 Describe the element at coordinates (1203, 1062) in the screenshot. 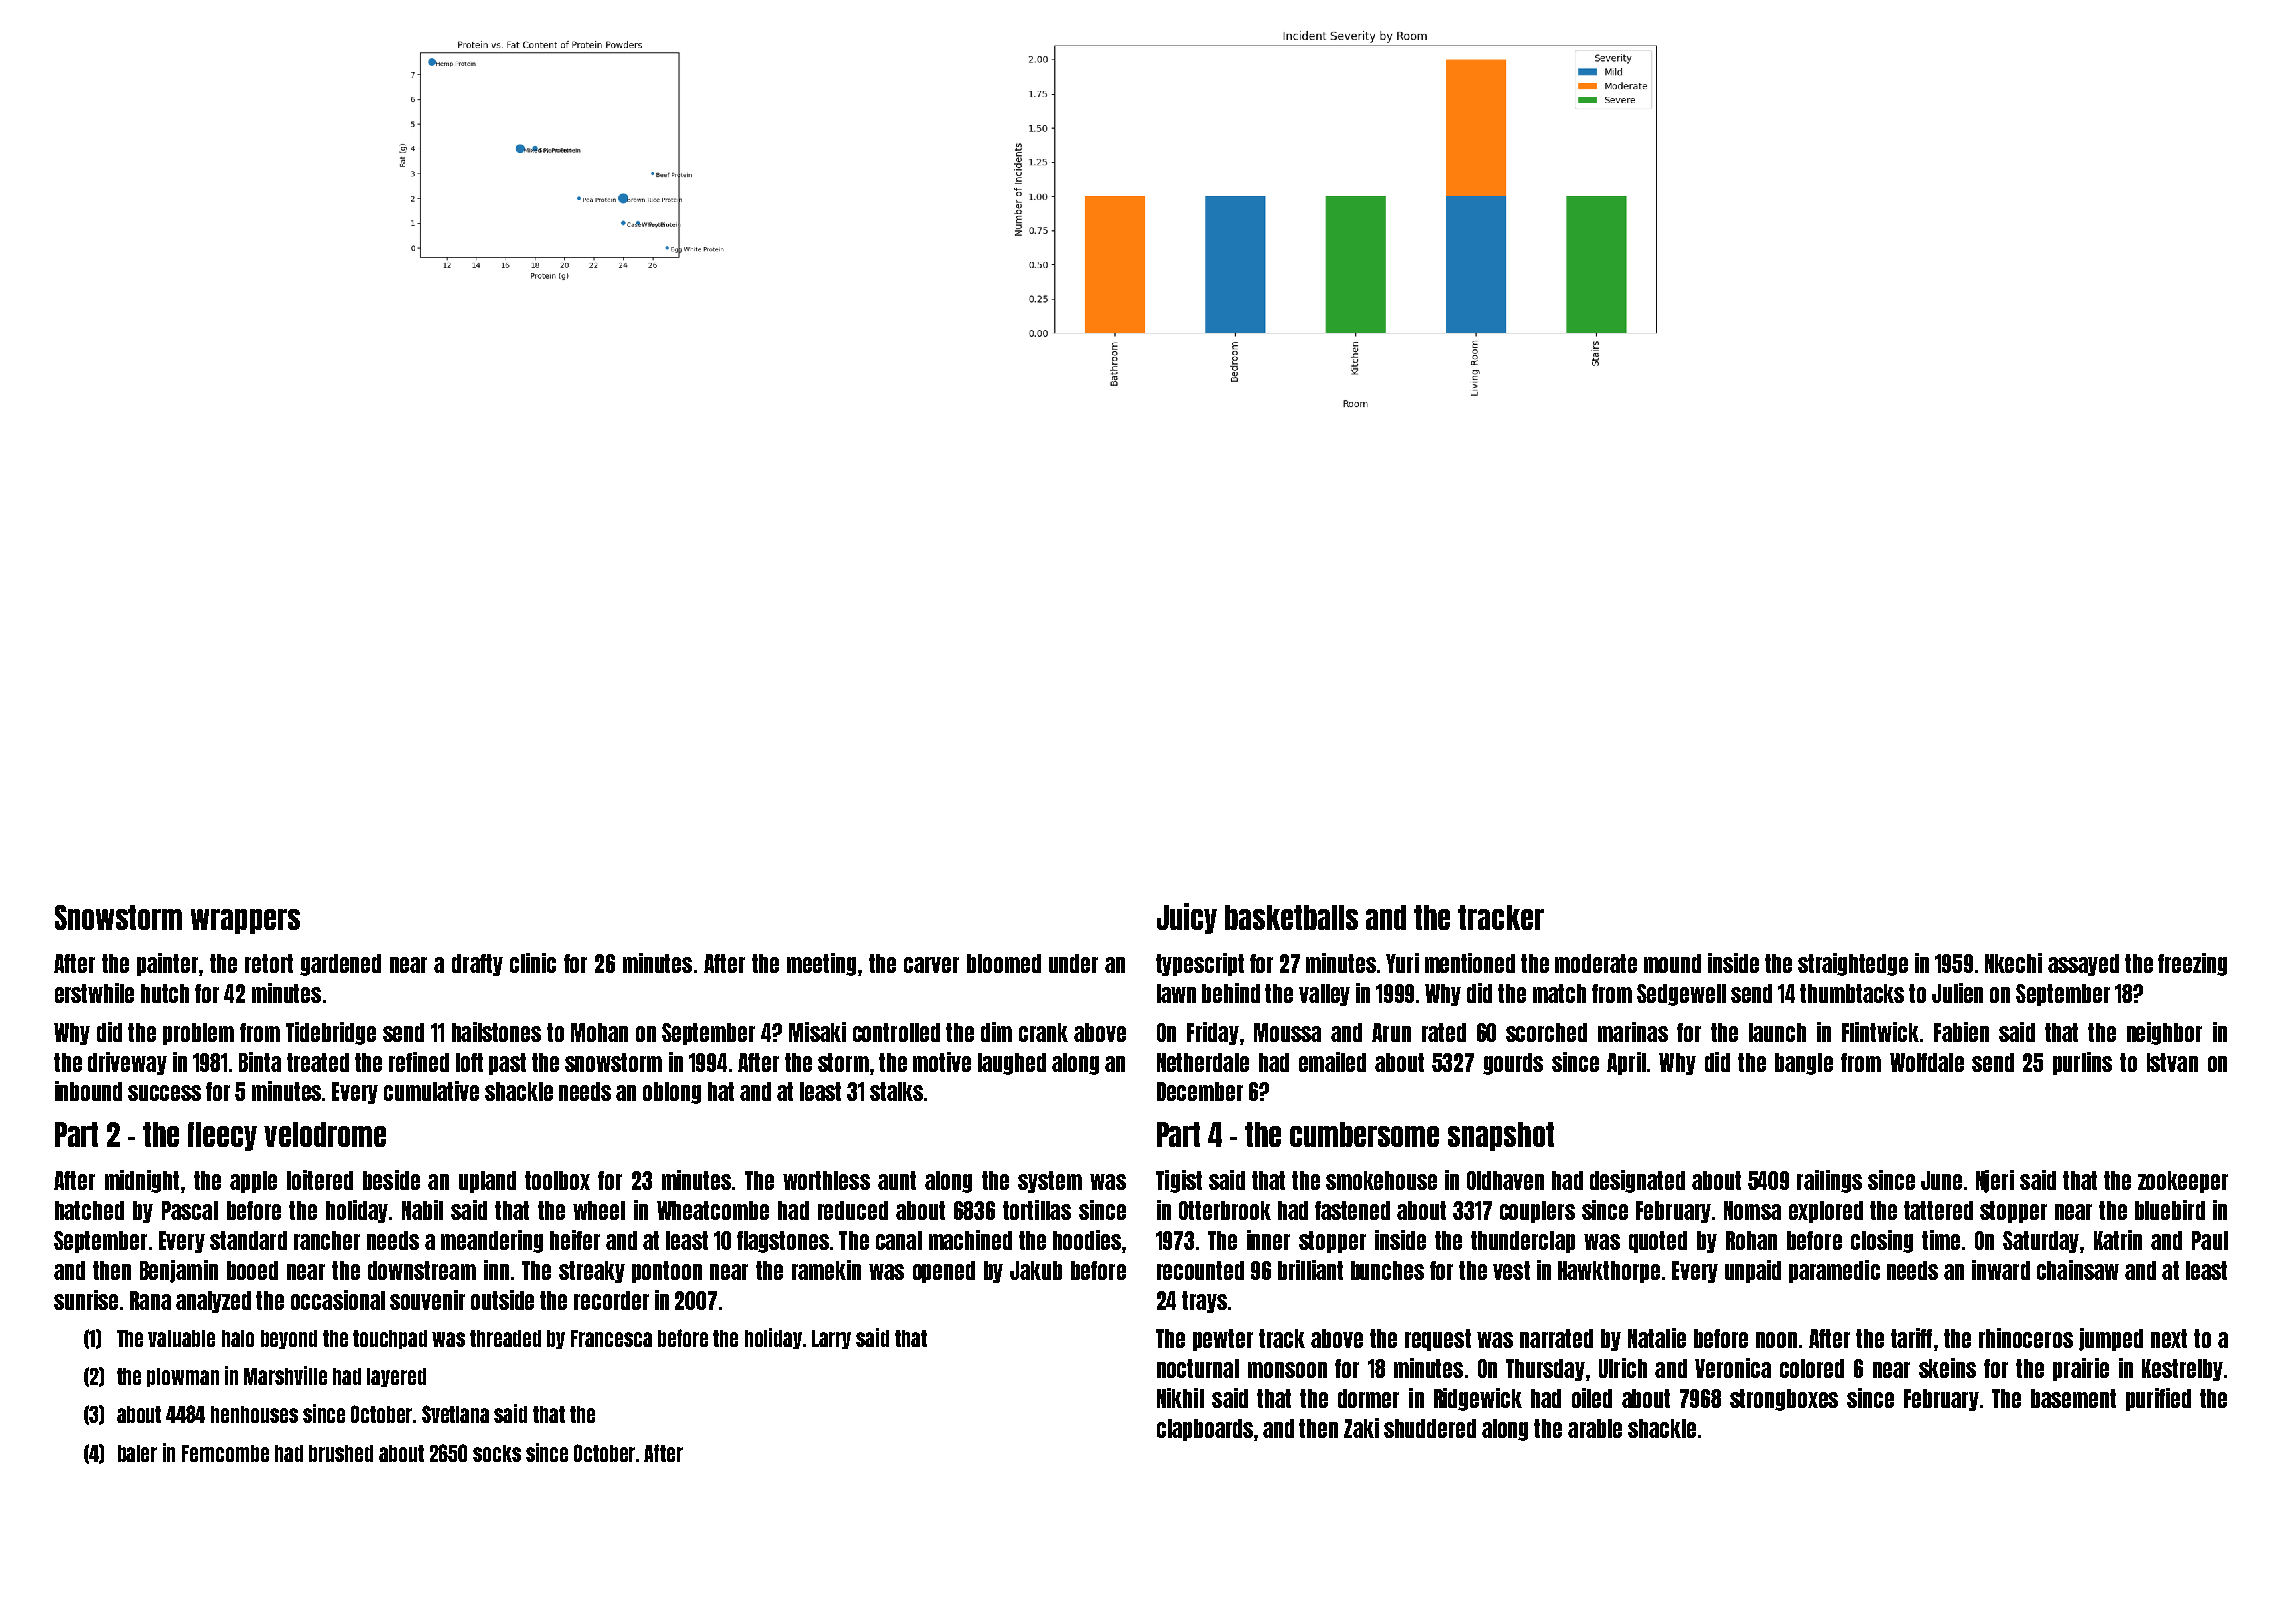

I see `Netherdale` at that location.
